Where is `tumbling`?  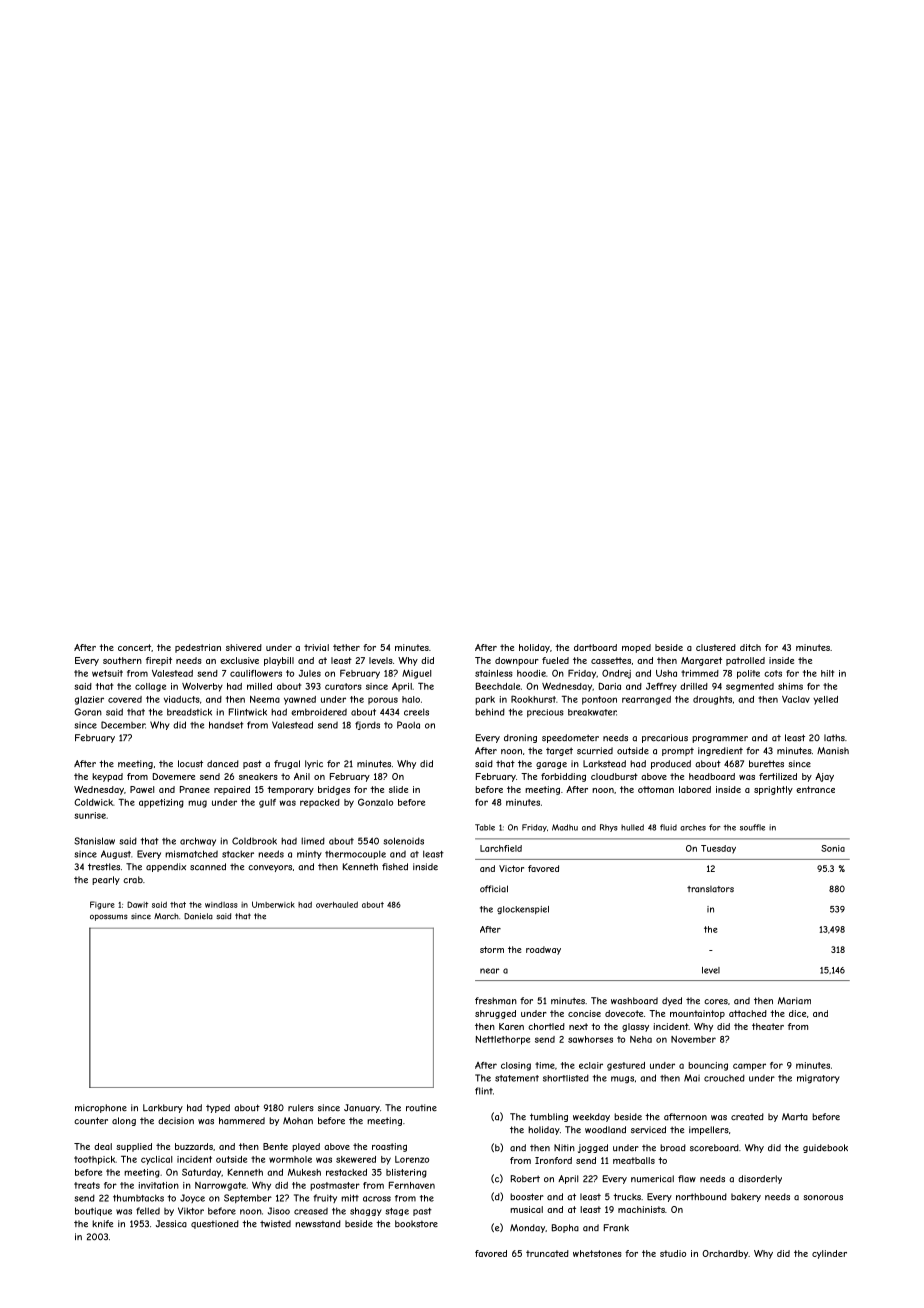 tumbling is located at coordinates (549, 1117).
